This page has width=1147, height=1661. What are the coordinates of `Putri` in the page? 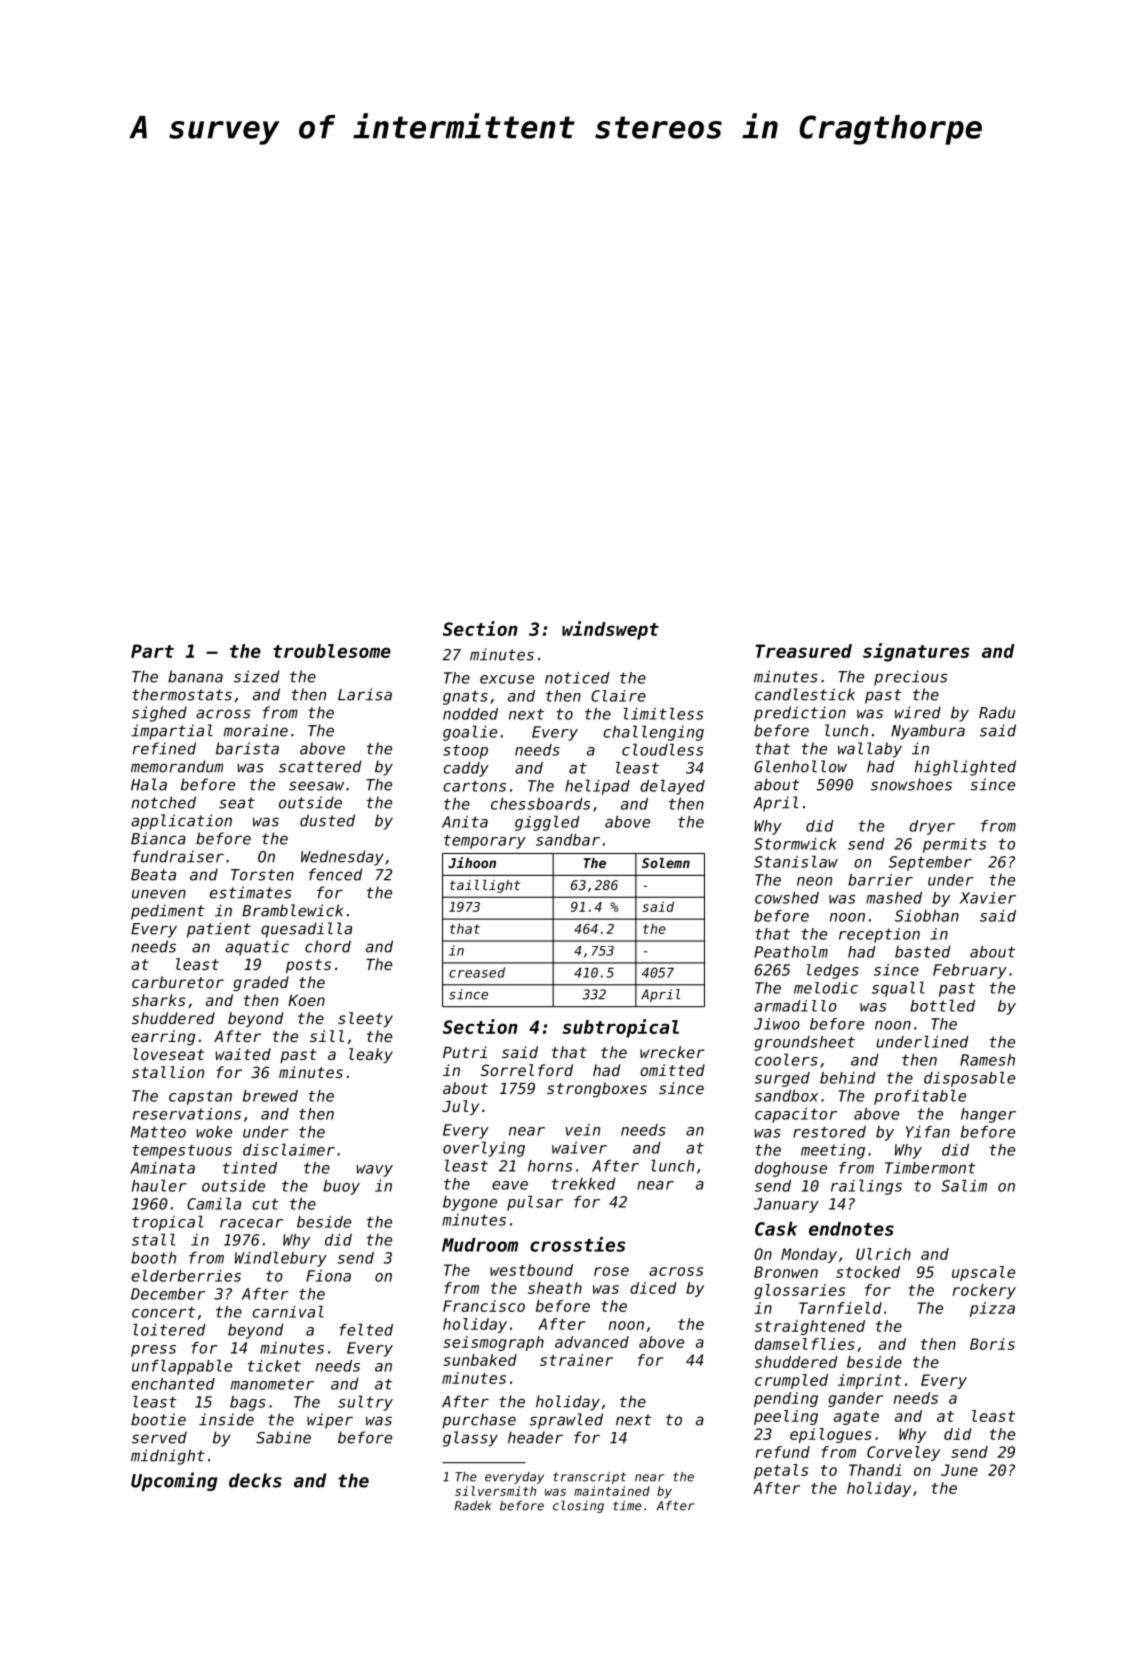 It's located at (465, 1052).
